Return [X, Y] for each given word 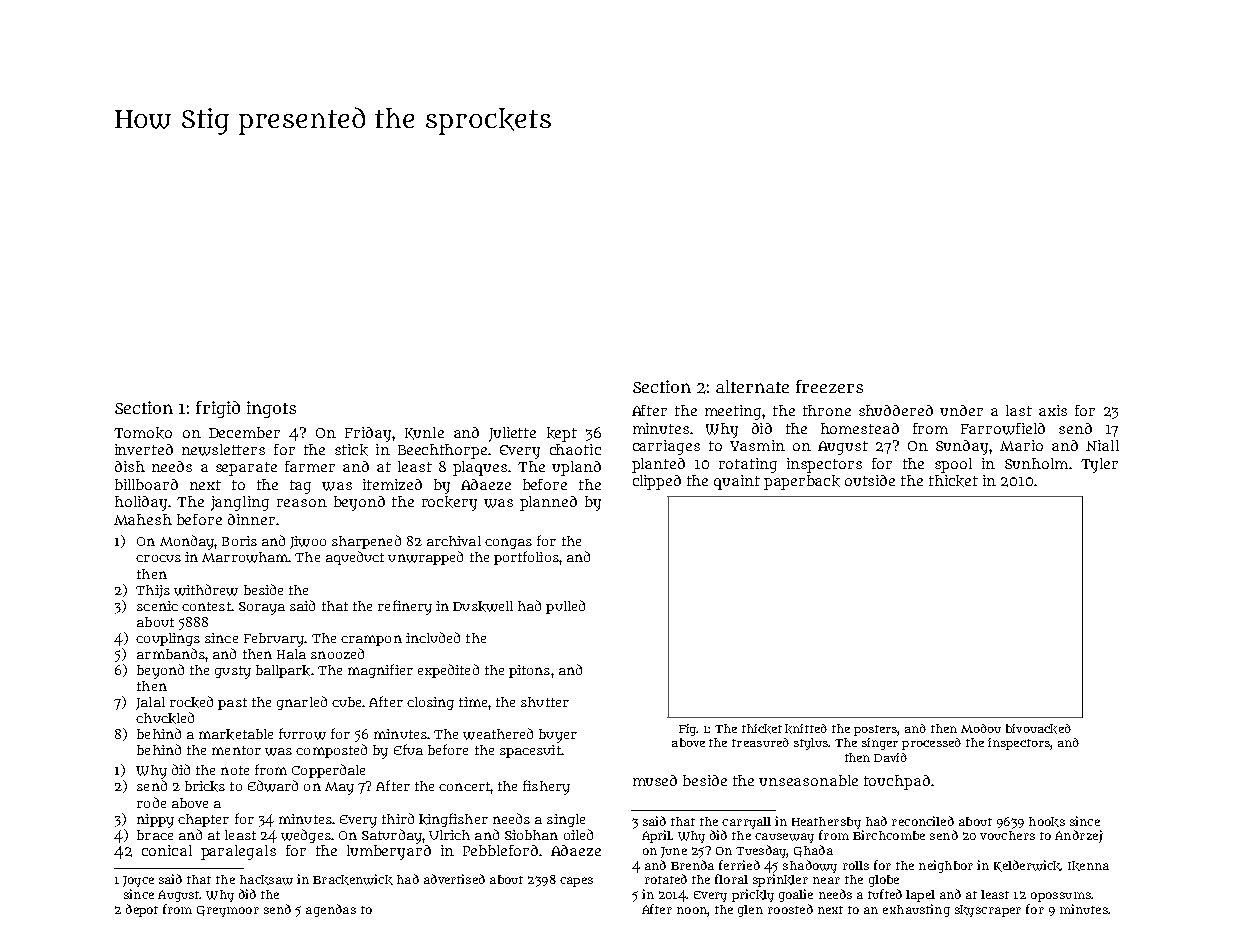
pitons [529, 671]
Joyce [138, 881]
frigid [218, 409]
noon [692, 910]
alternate [752, 386]
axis [1053, 410]
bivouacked [1038, 729]
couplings [168, 639]
